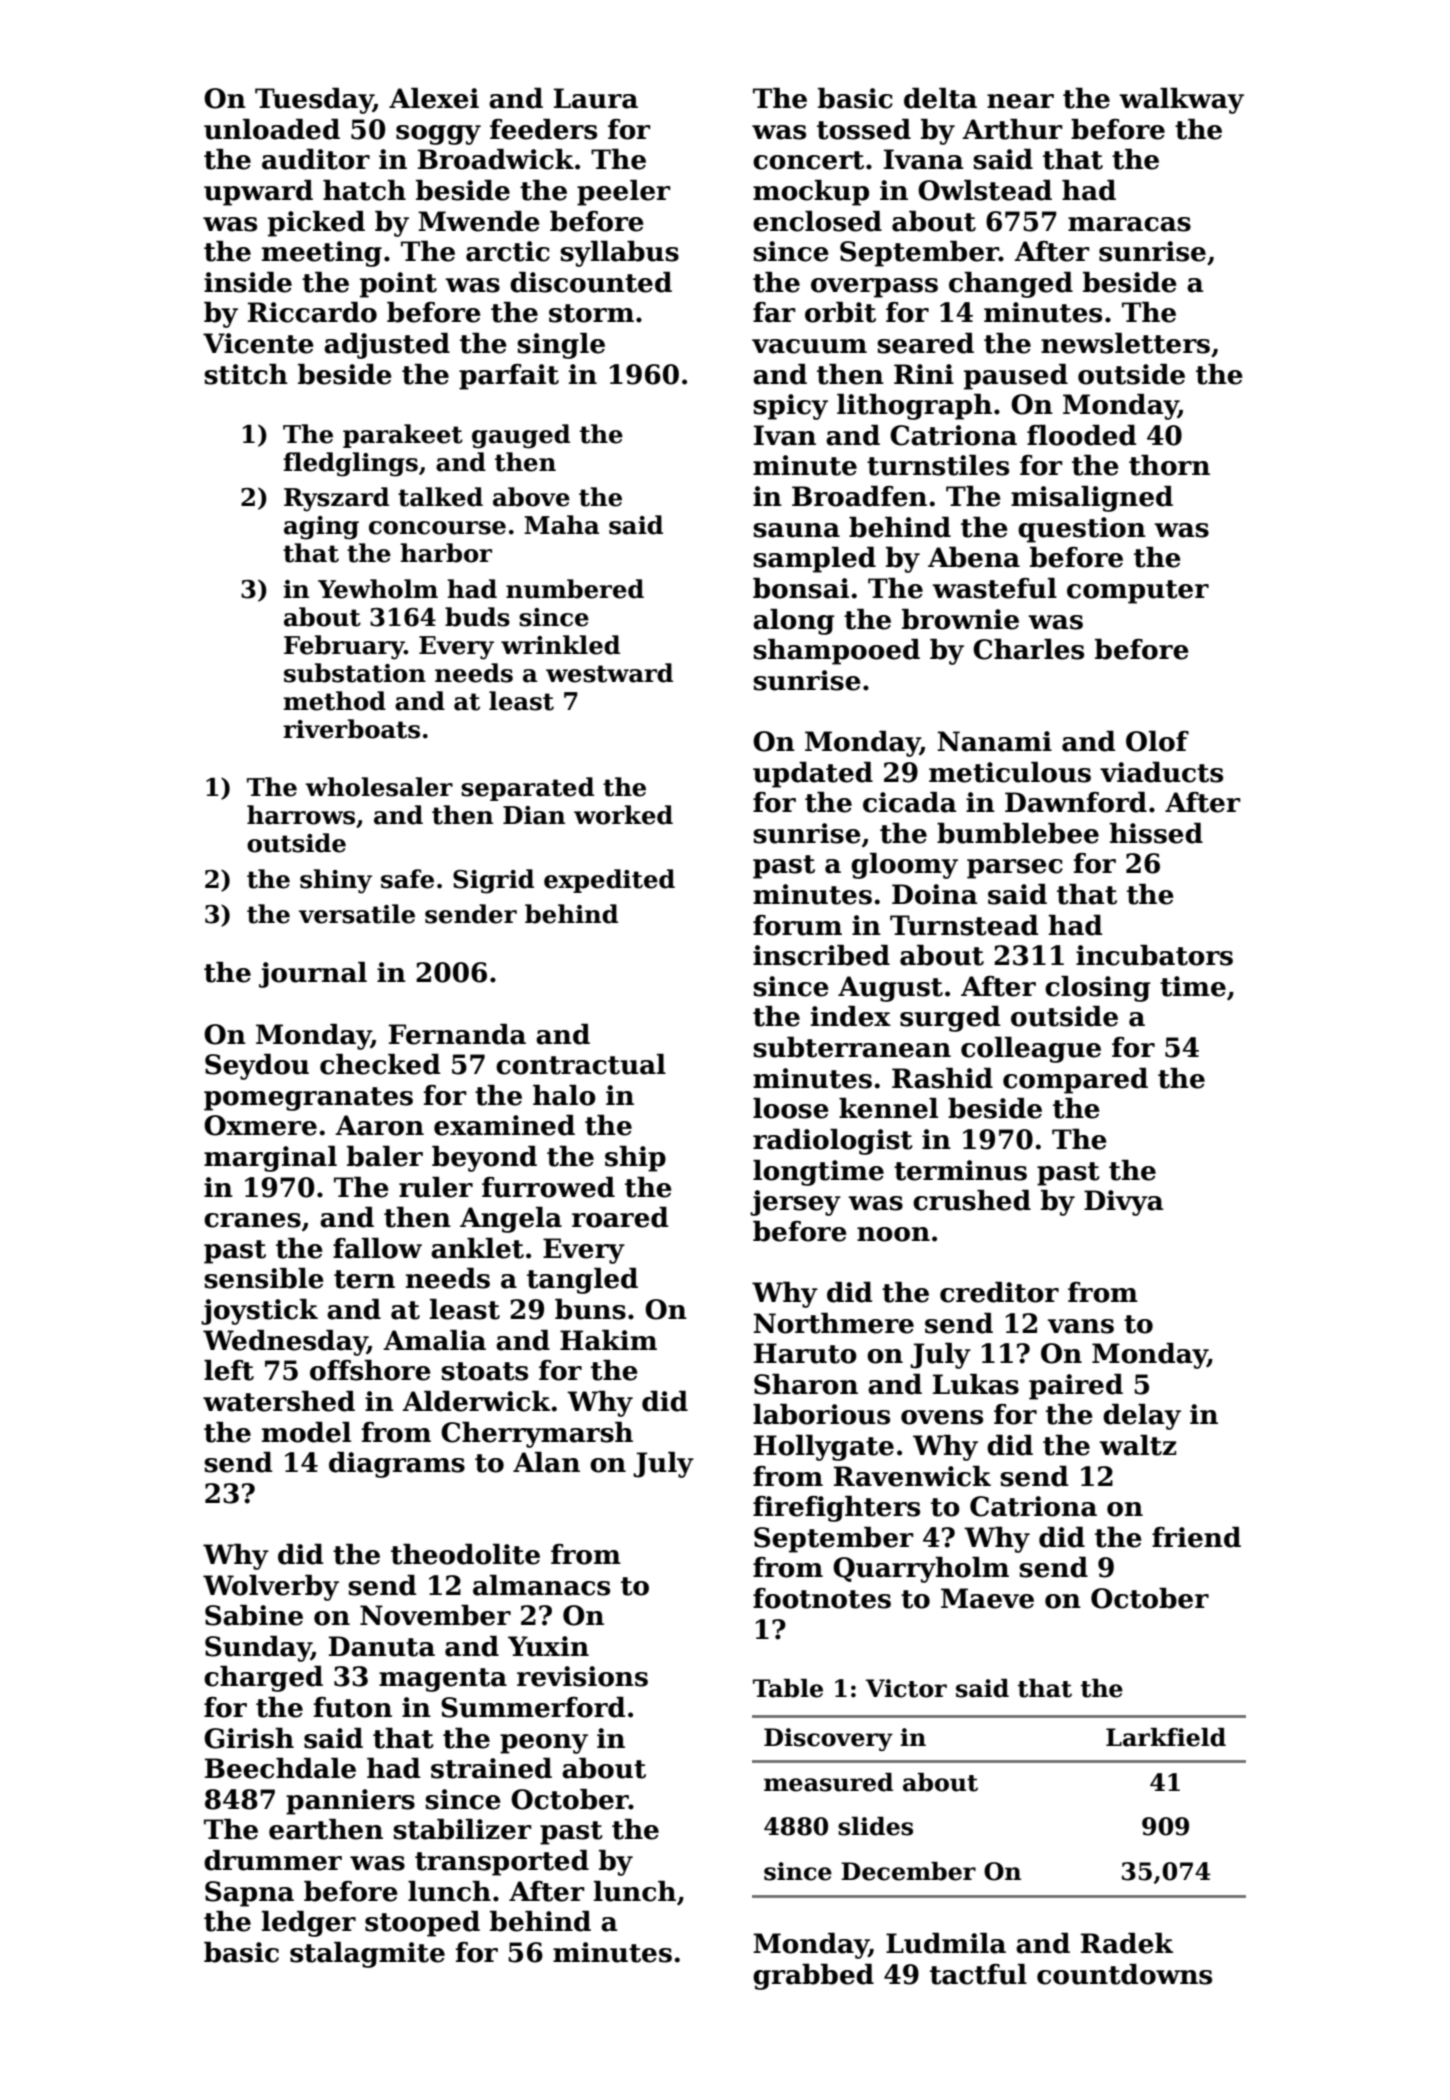  Describe the element at coordinates (813, 1977) in the screenshot. I see `grabbed` at that location.
